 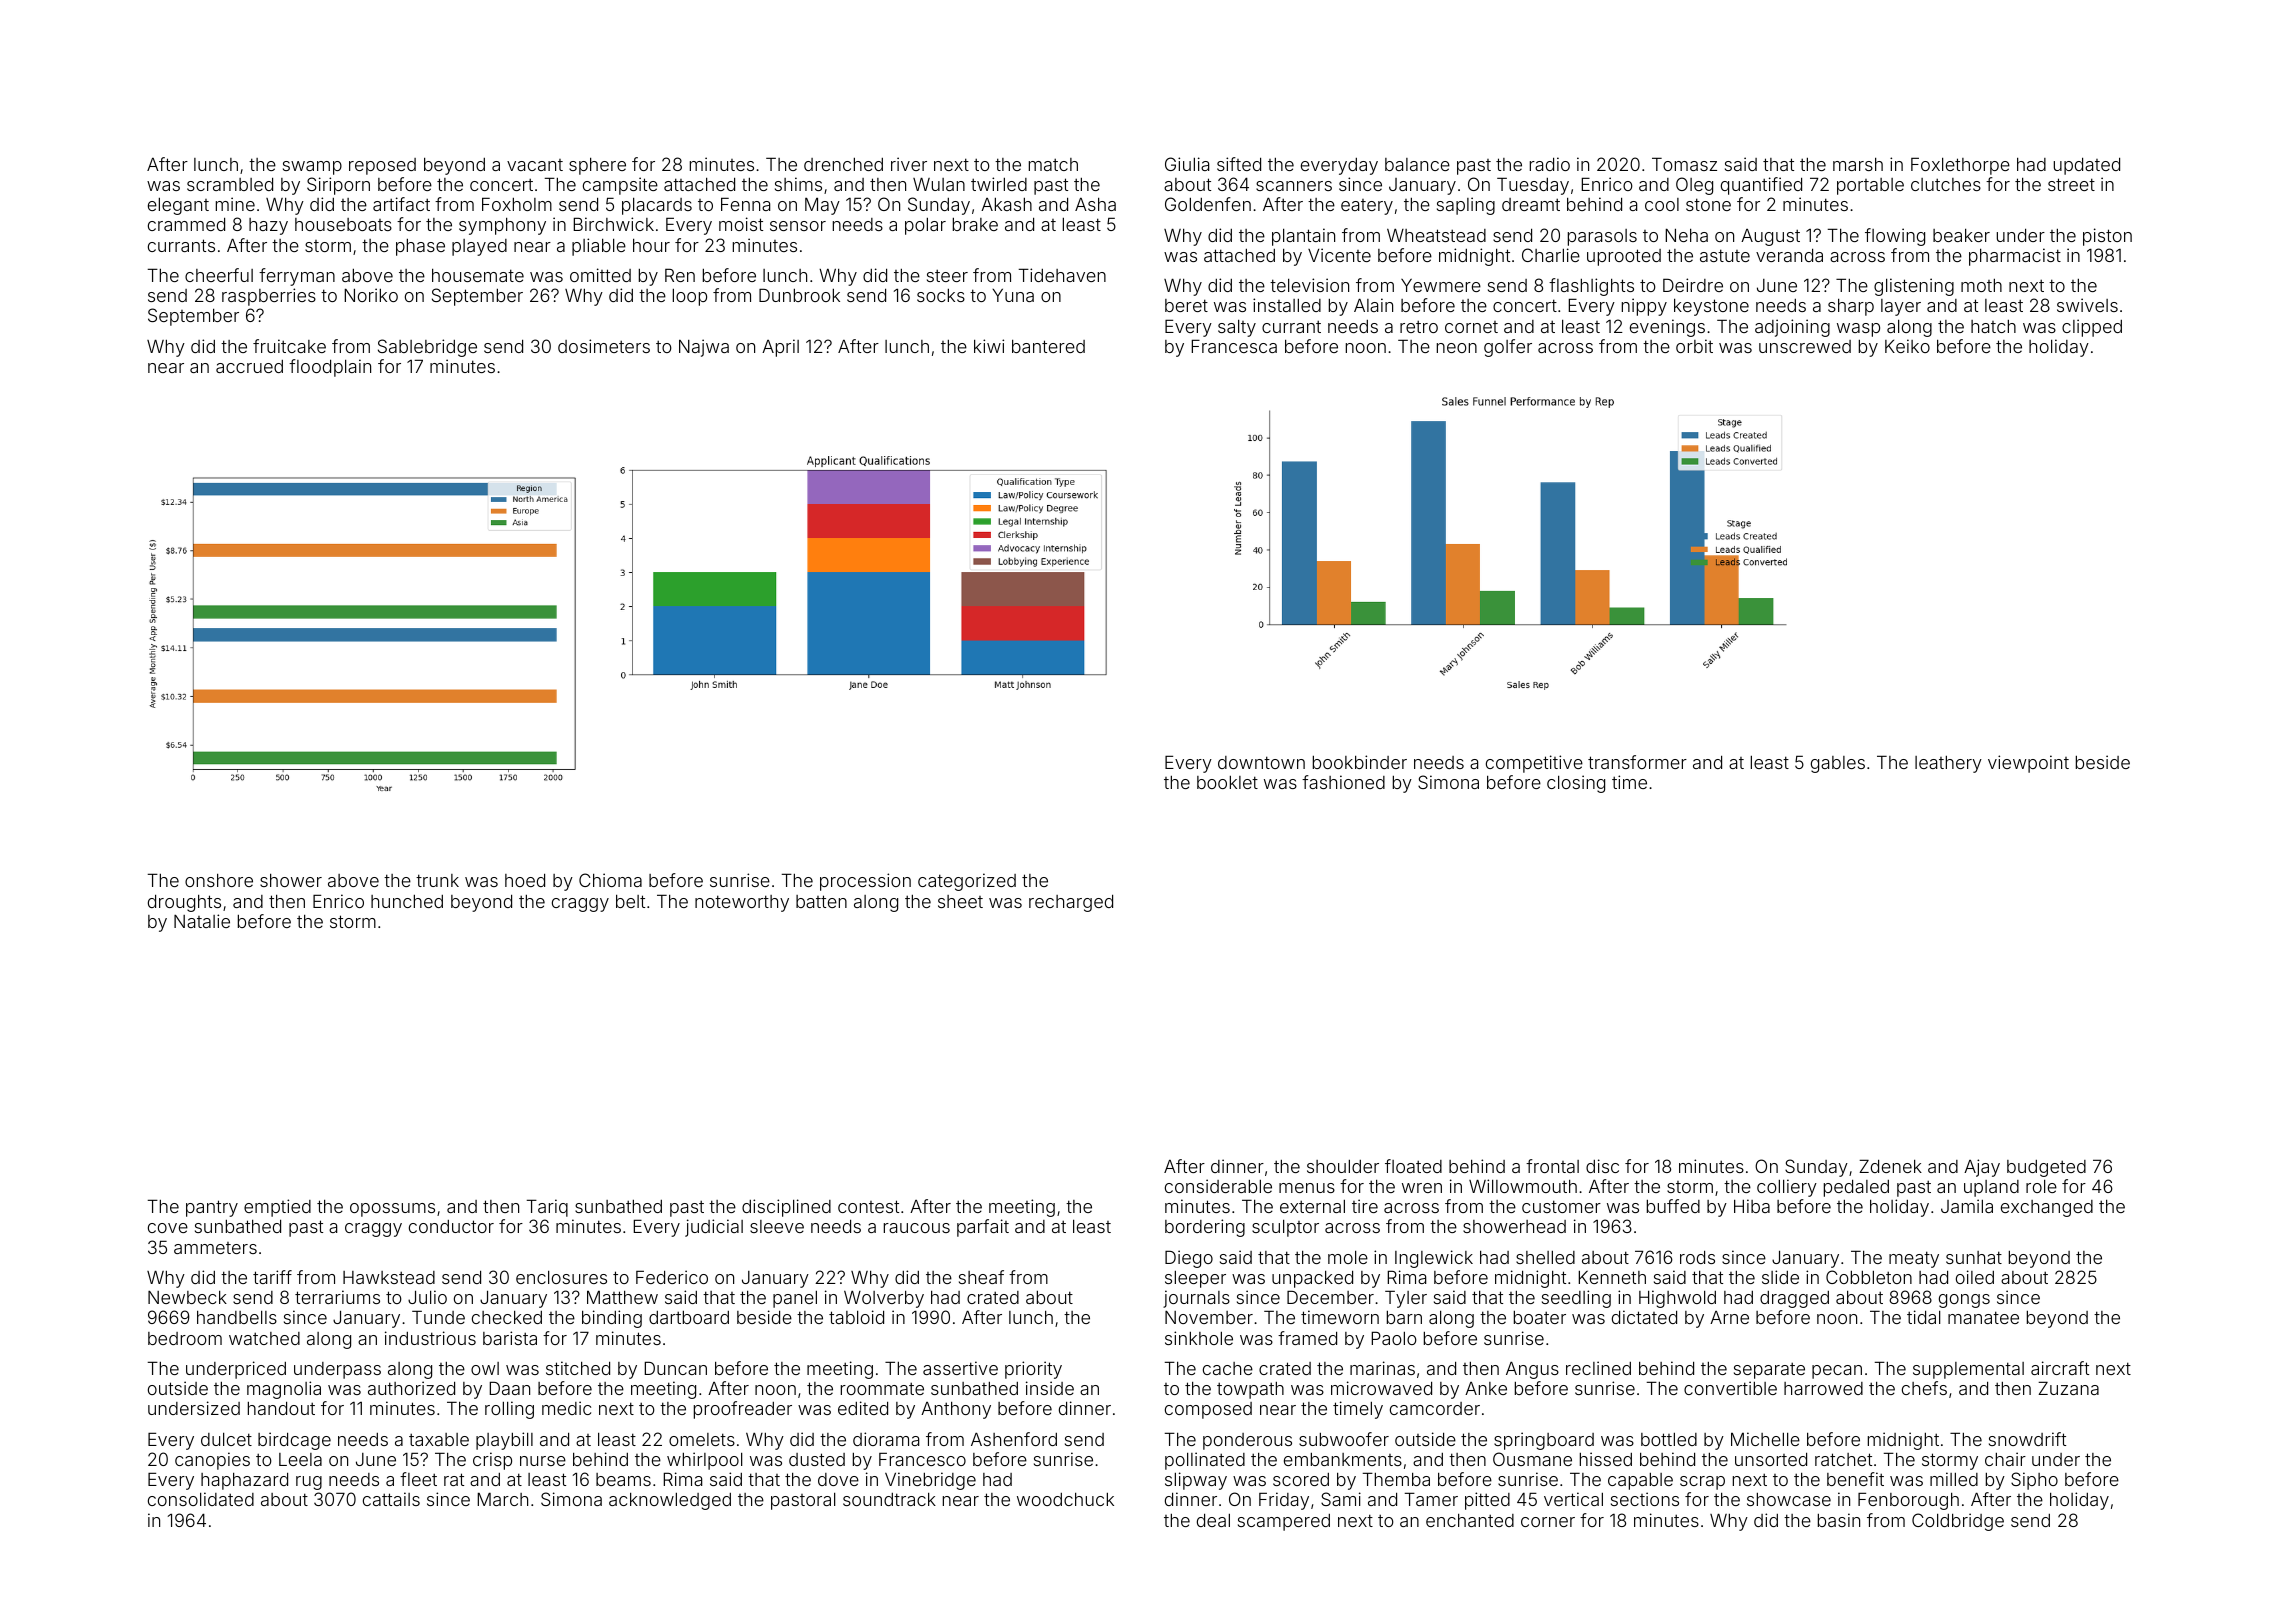 What do you see at coordinates (535, 165) in the document?
I see `vacant` at bounding box center [535, 165].
